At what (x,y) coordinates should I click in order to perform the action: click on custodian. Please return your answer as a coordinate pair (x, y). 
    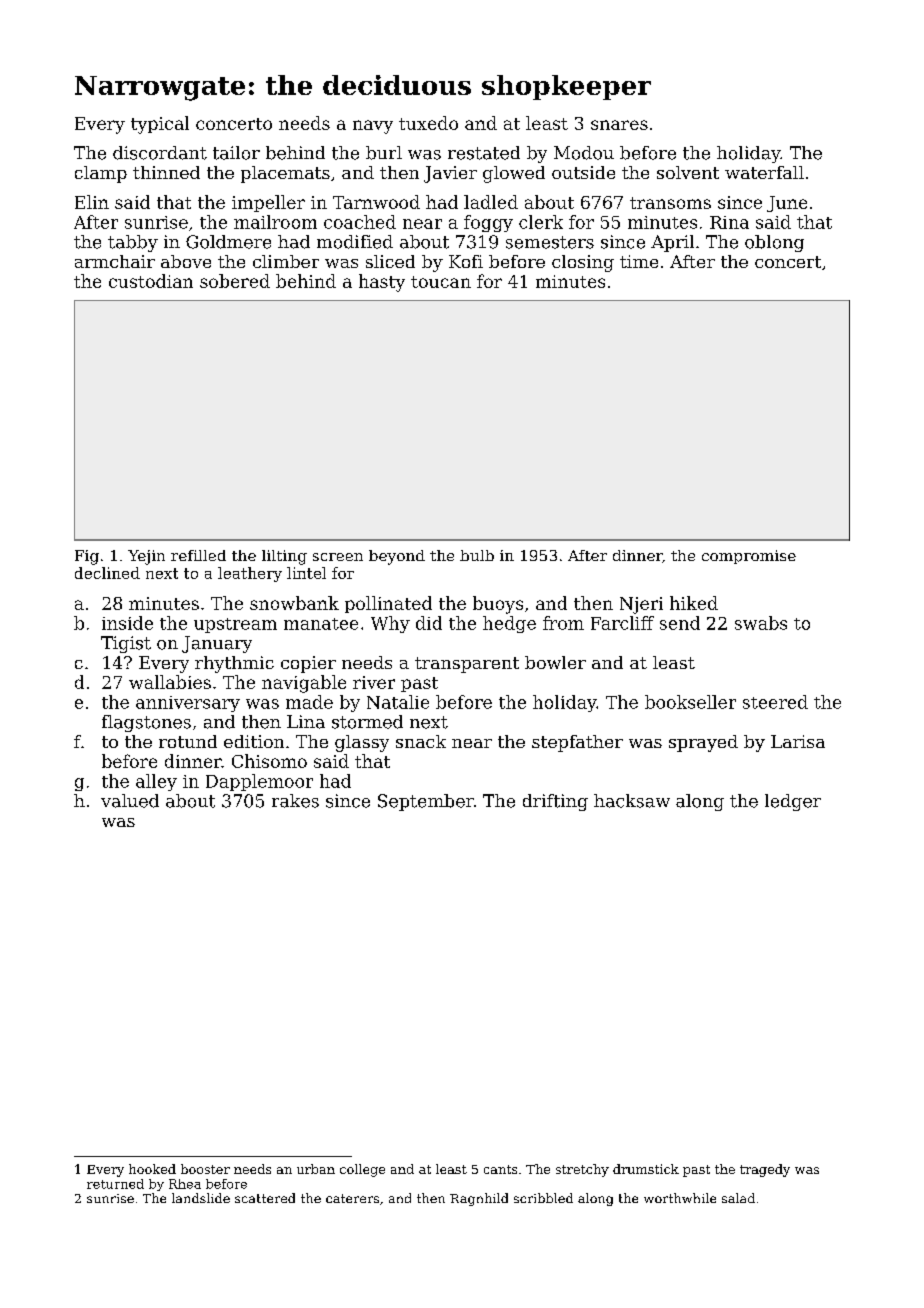
    Looking at the image, I should click on (151, 281).
